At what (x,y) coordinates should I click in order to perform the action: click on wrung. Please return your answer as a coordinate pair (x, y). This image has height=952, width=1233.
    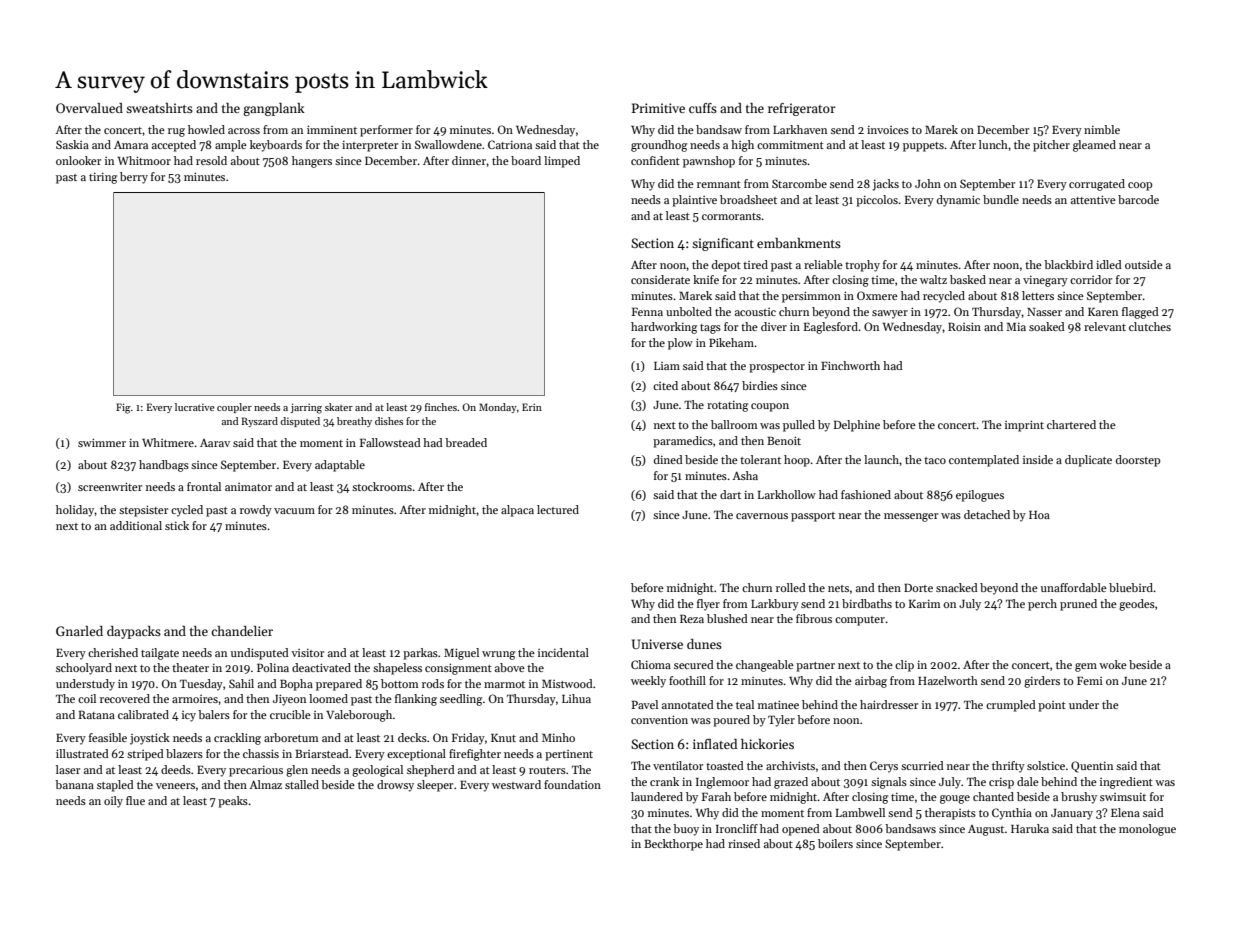
    Looking at the image, I should click on (498, 655).
